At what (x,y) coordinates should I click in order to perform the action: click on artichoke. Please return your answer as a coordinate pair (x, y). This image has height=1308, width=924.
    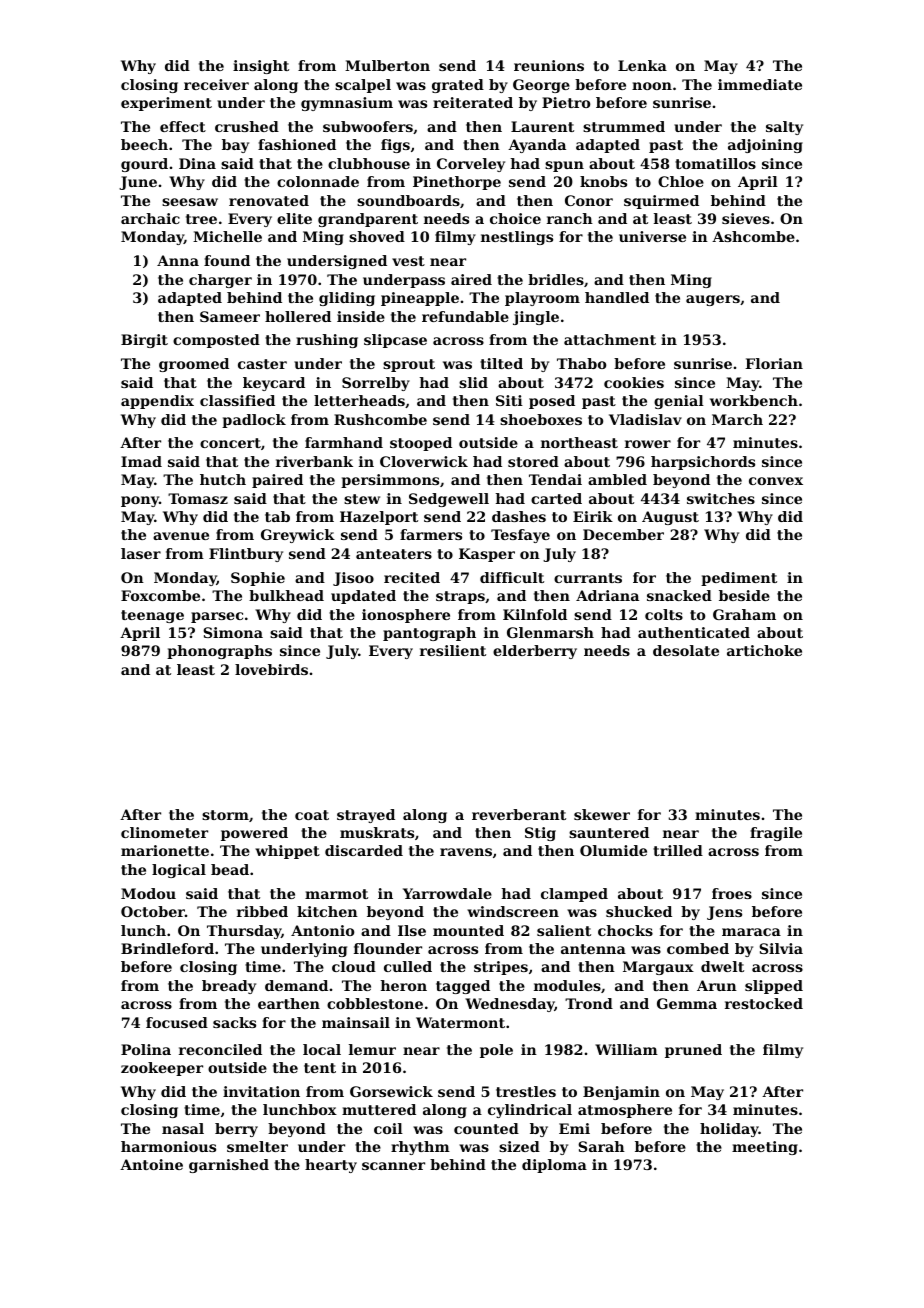
    Looking at the image, I should click on (764, 650).
